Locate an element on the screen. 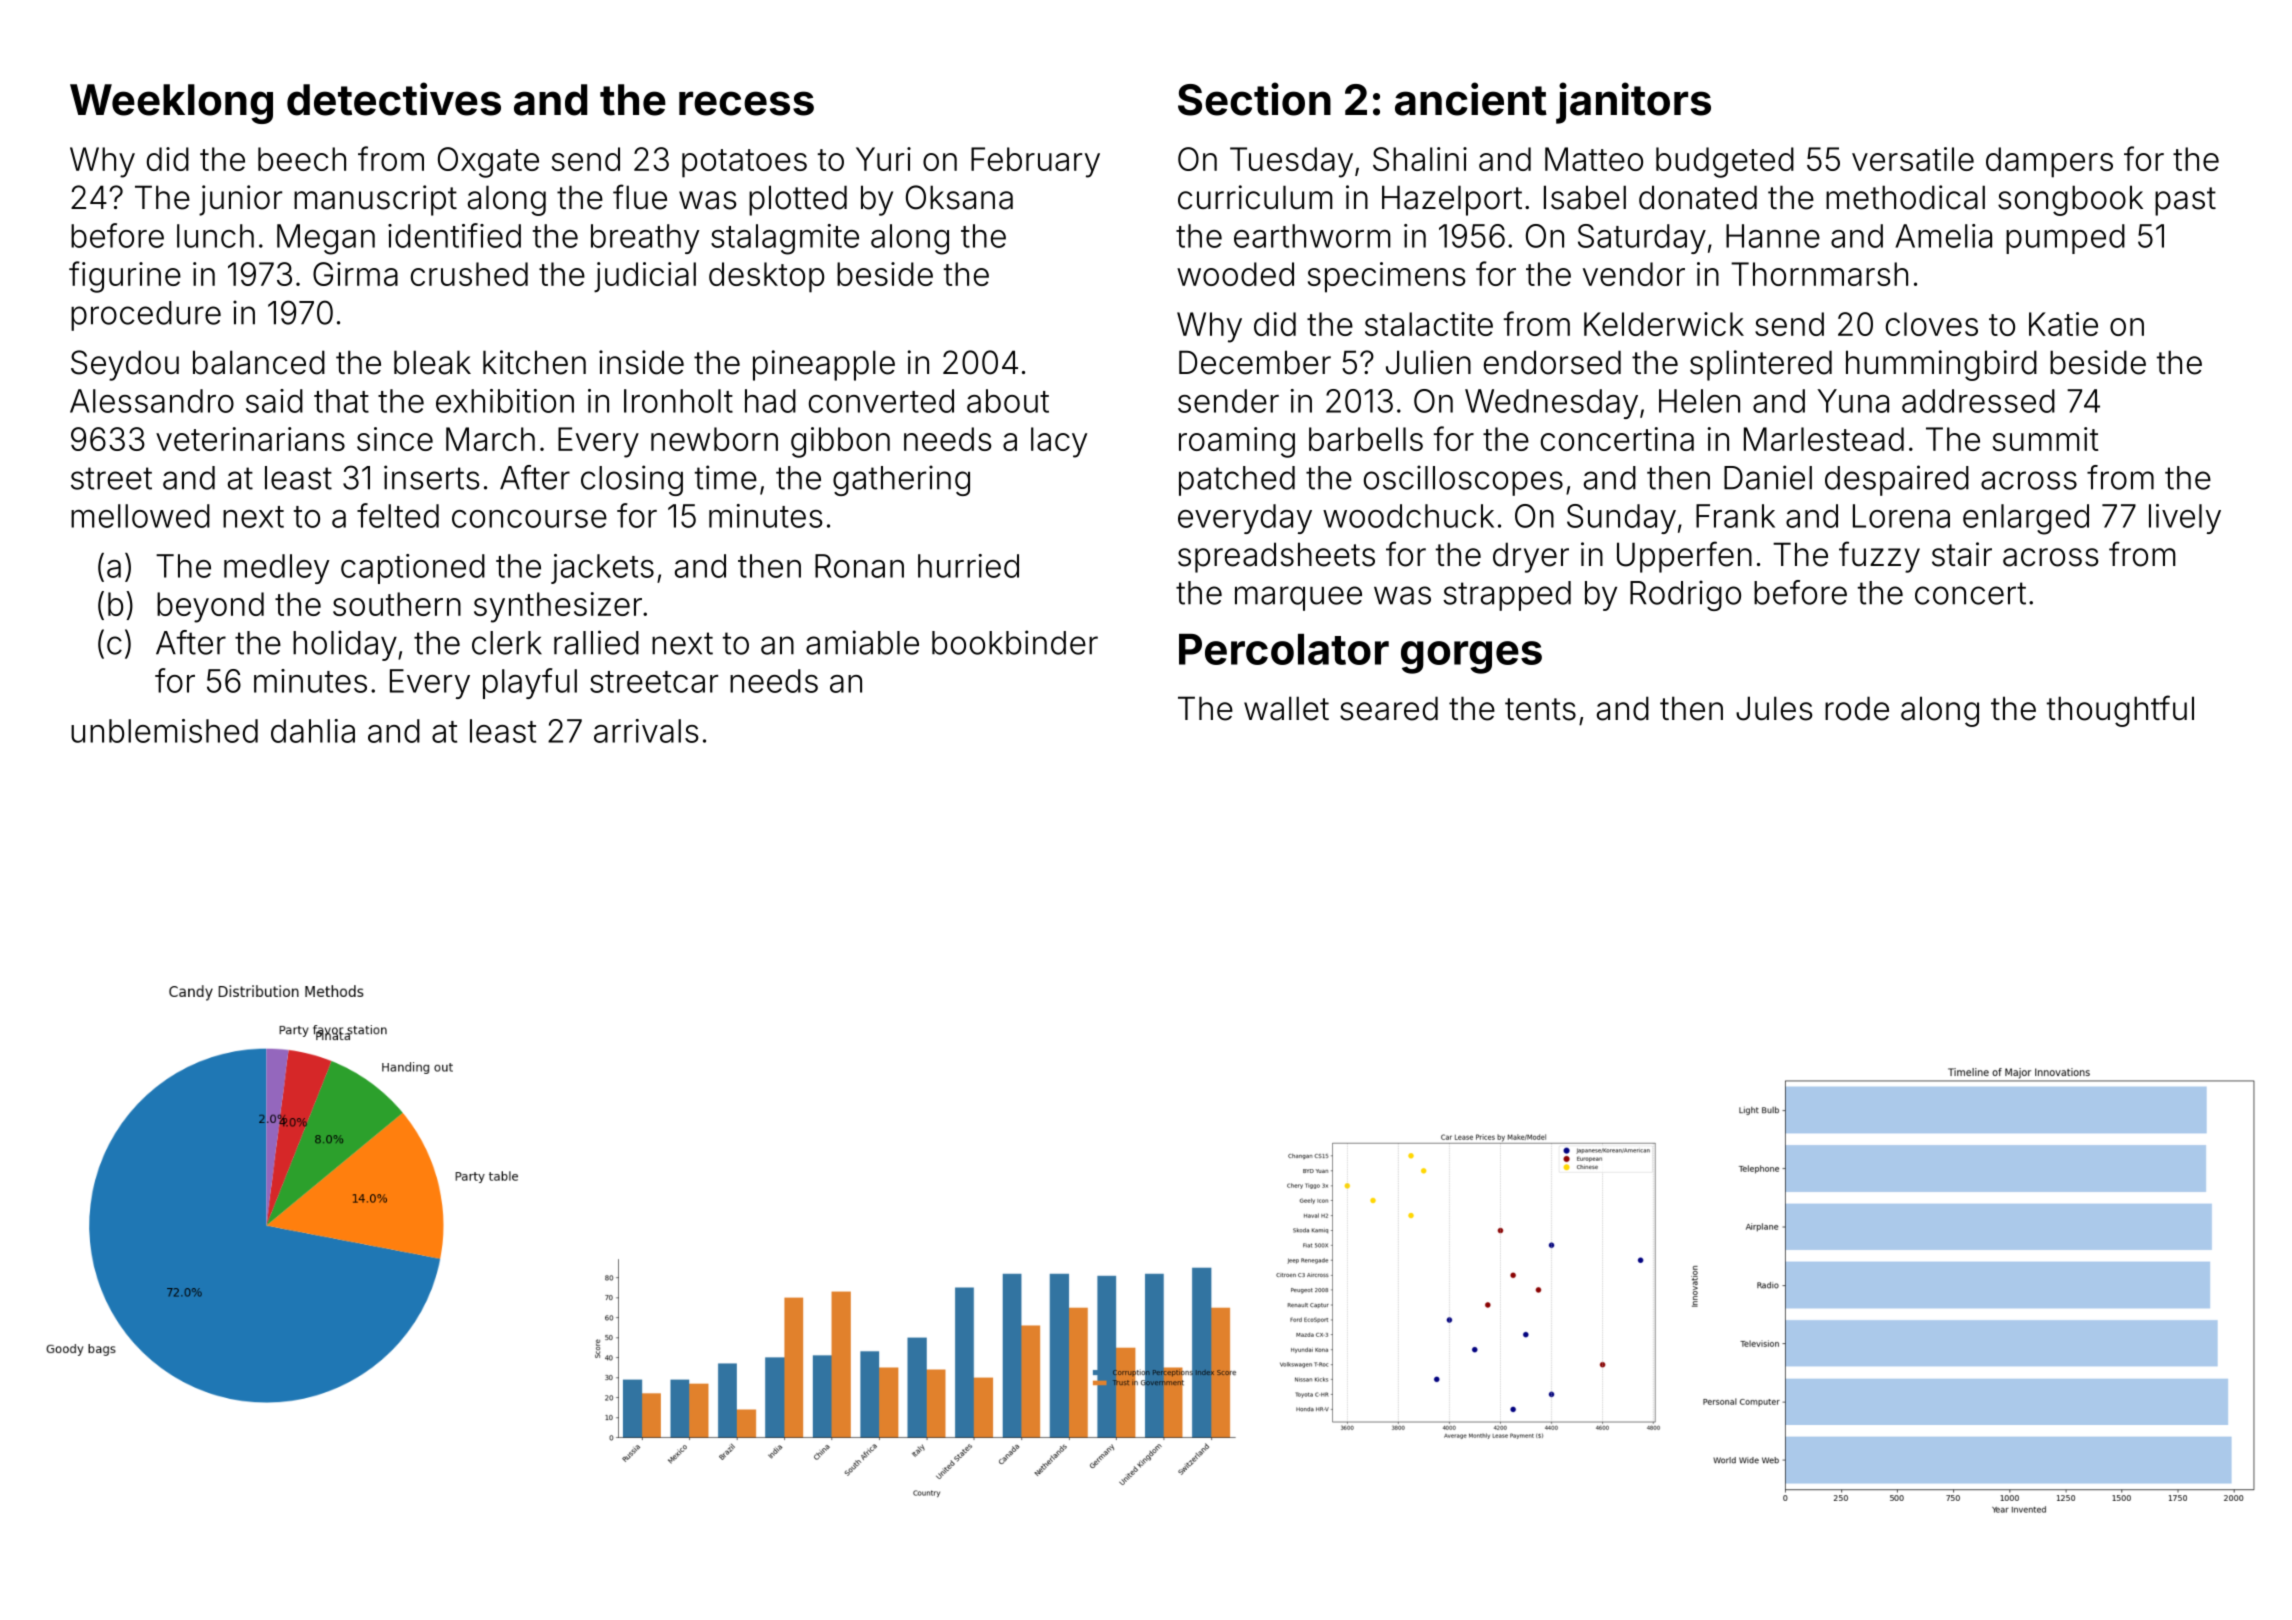 This screenshot has height=1620, width=2292. stalactite is located at coordinates (1429, 324).
